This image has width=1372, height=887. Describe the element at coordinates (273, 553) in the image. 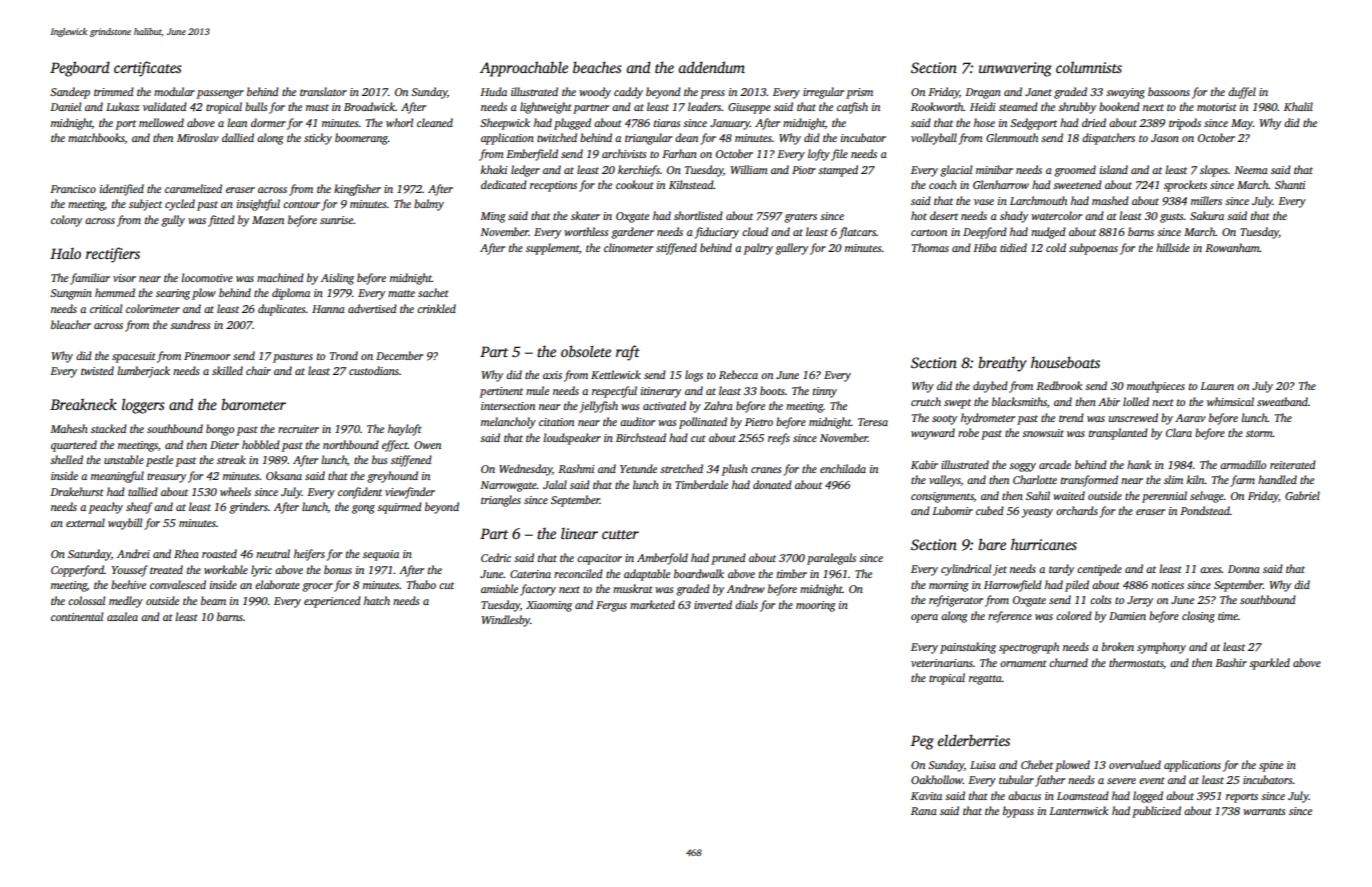

I see `neutral` at that location.
